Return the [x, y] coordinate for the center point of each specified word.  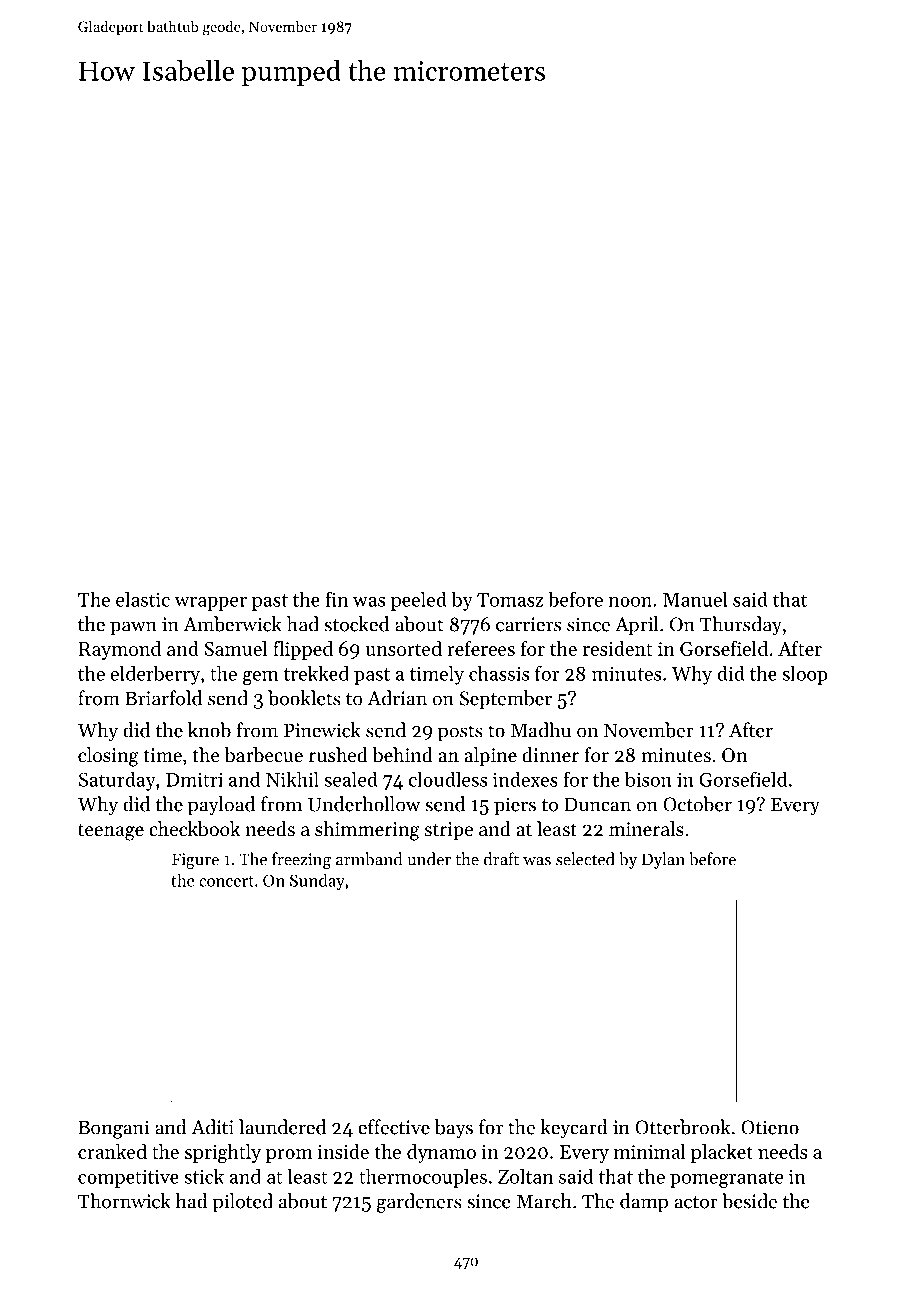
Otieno [770, 1127]
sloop [805, 675]
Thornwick [124, 1201]
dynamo [441, 1153]
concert [226, 881]
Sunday [317, 882]
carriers [528, 624]
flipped [303, 650]
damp [644, 1203]
